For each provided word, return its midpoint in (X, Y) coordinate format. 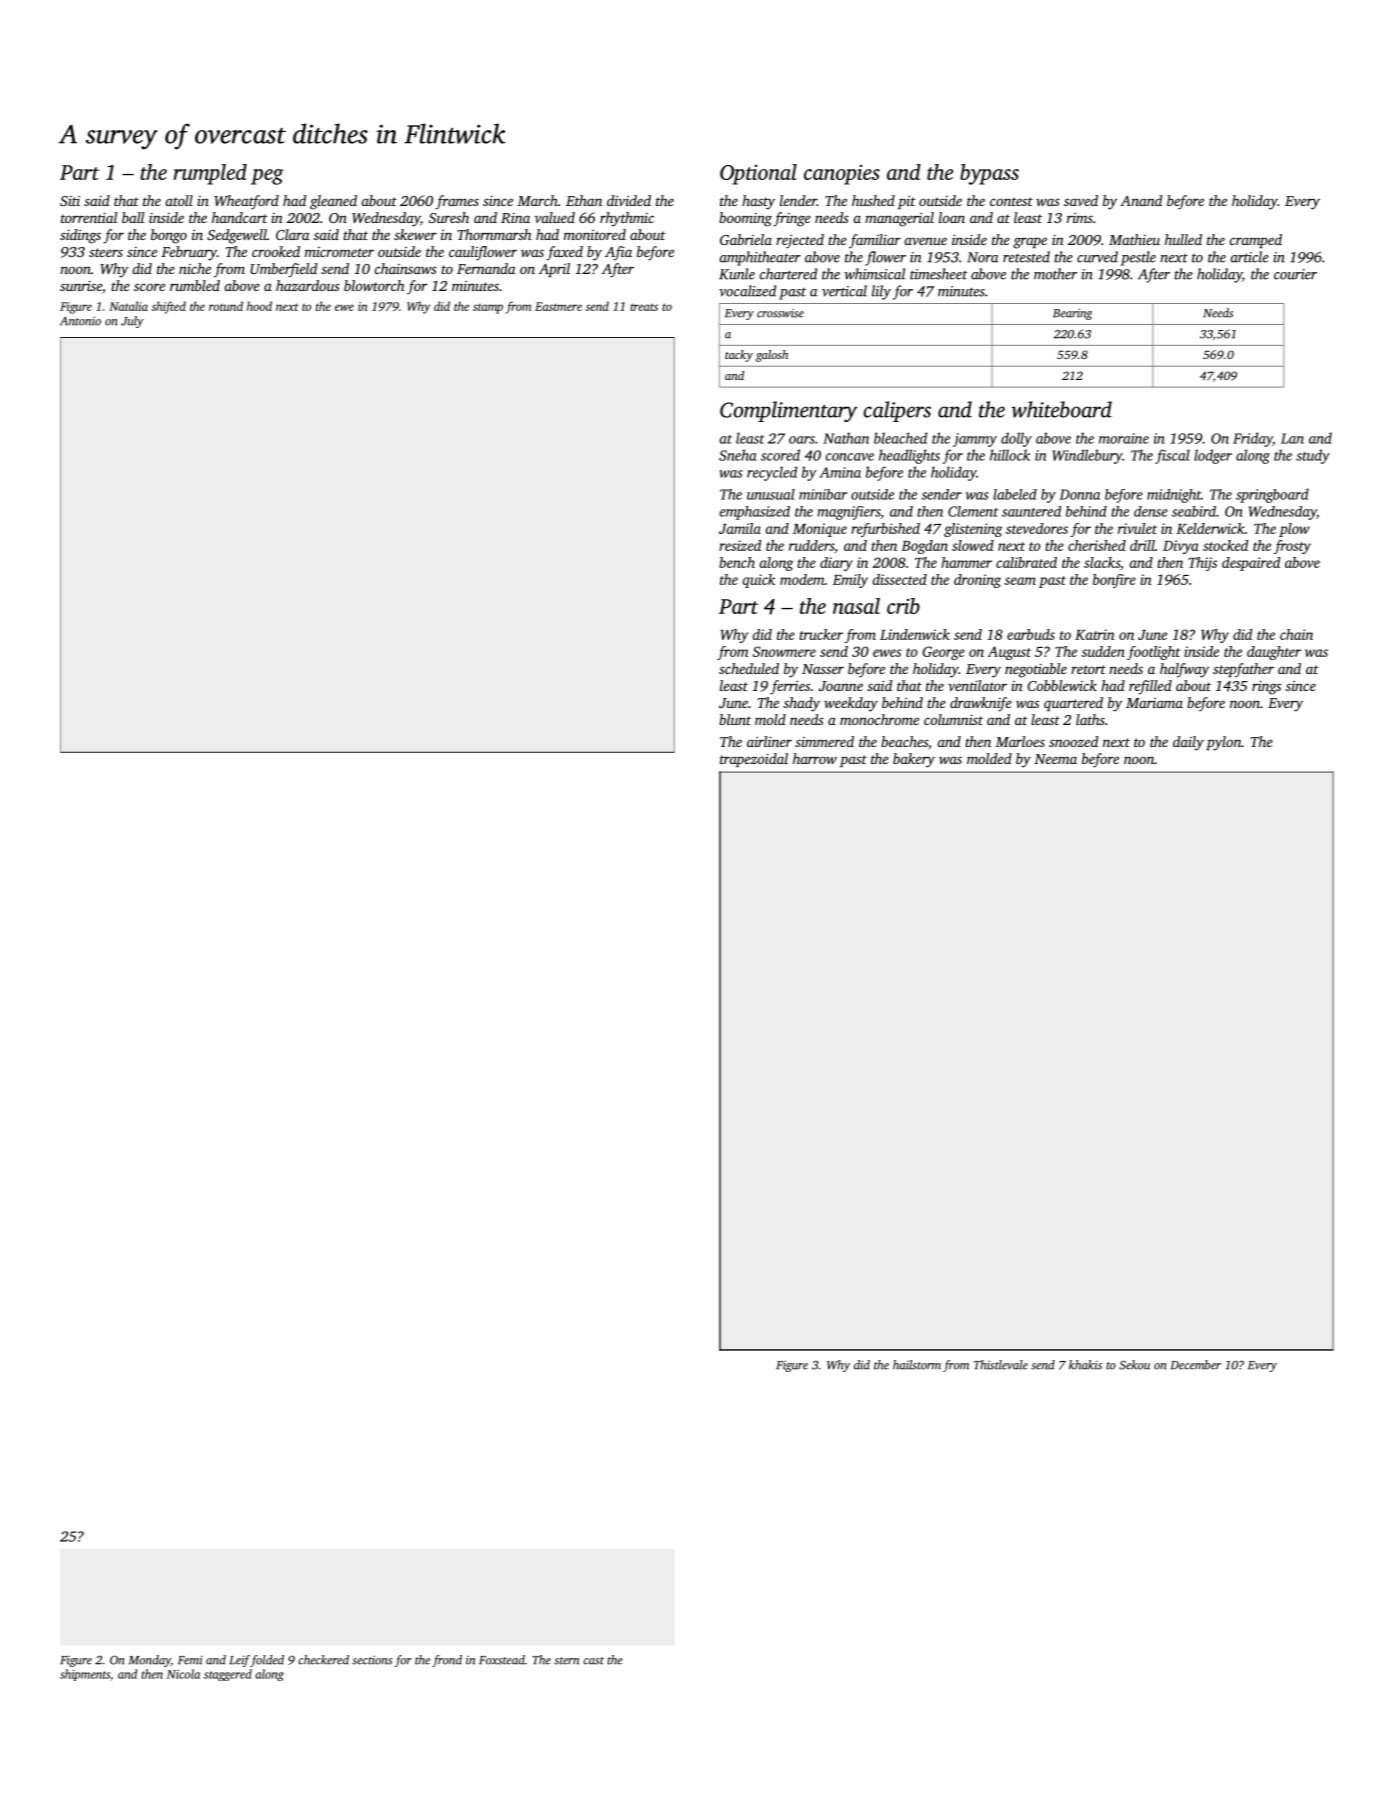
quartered (1073, 704)
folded (267, 1661)
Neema (1055, 759)
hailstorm (917, 1365)
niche (195, 268)
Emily (850, 581)
